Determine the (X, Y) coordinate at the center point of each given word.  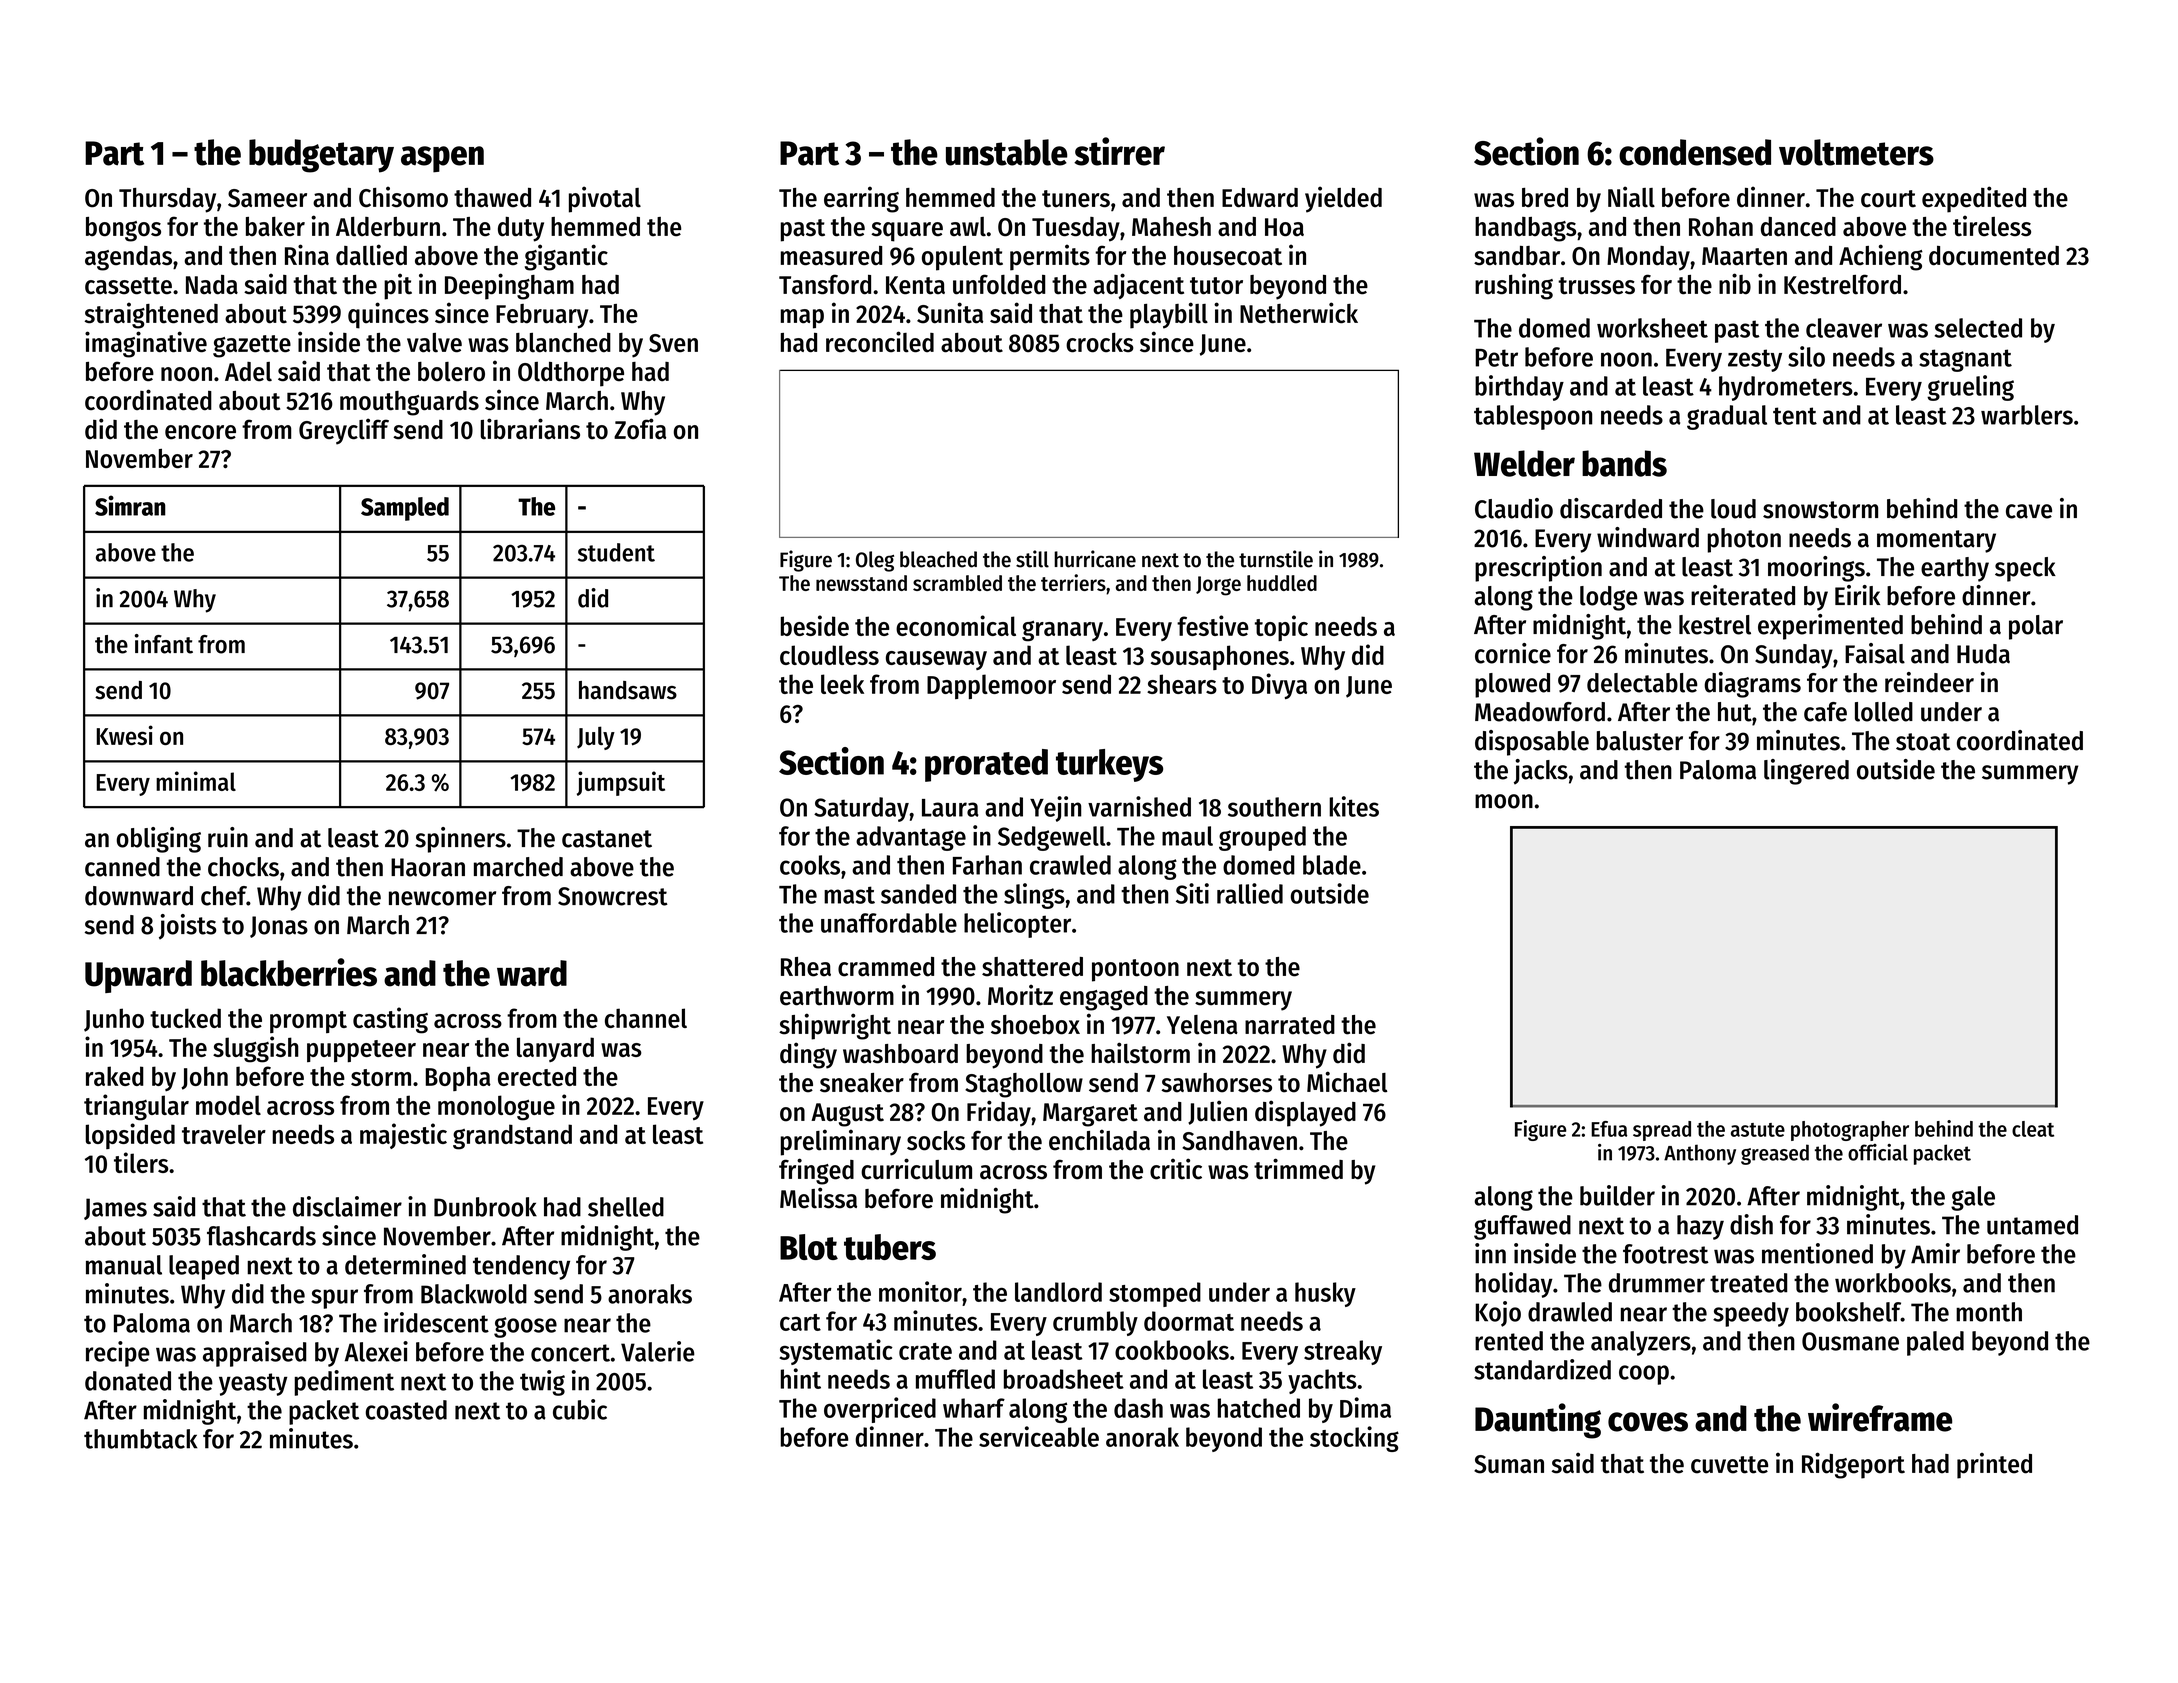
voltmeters (1856, 152)
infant (164, 644)
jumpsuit (621, 783)
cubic (580, 1409)
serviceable (1039, 1436)
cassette (128, 286)
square (907, 232)
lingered (1806, 772)
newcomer (442, 898)
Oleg (875, 561)
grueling (1970, 388)
